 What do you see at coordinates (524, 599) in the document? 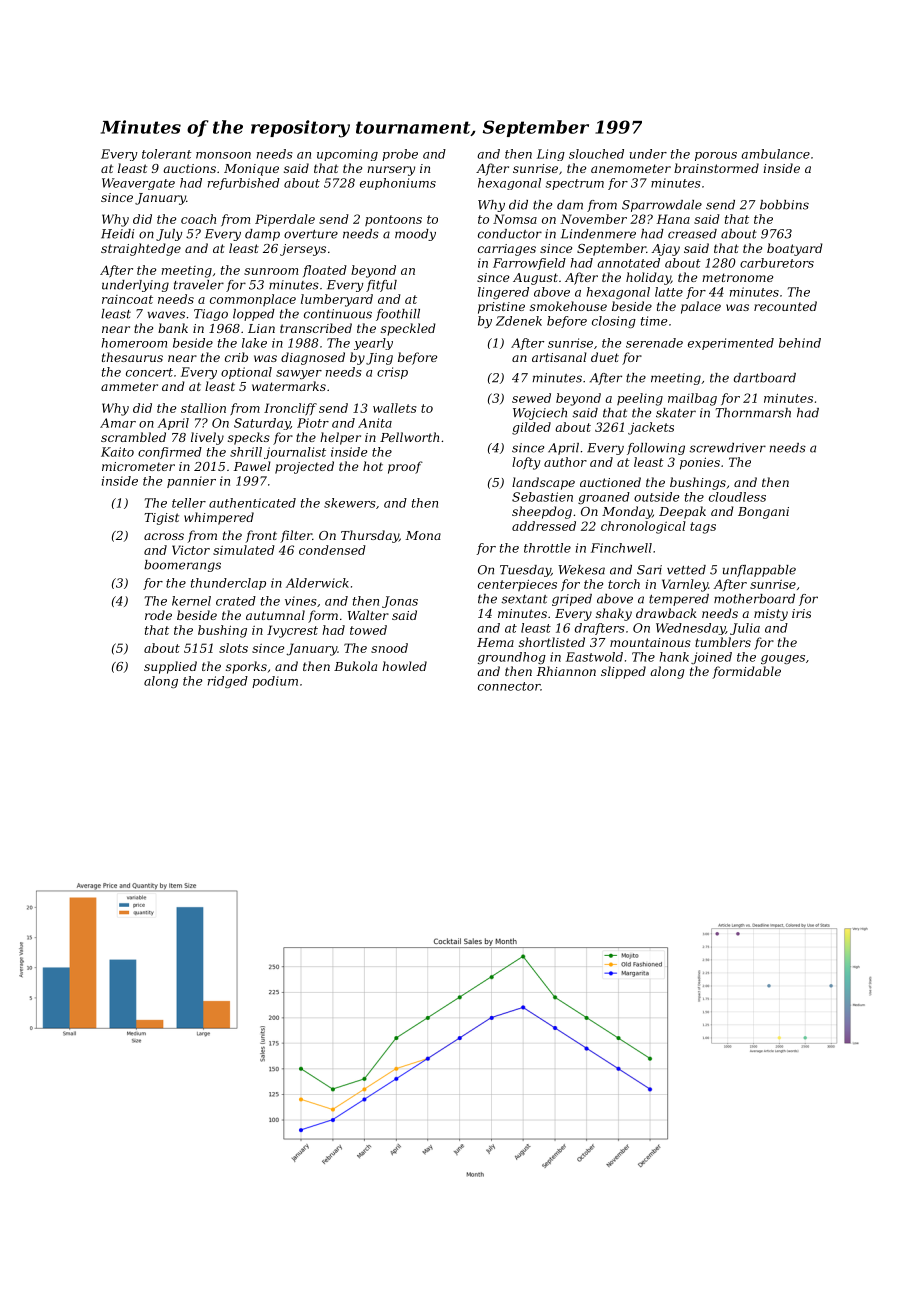
I see `sextant` at bounding box center [524, 599].
